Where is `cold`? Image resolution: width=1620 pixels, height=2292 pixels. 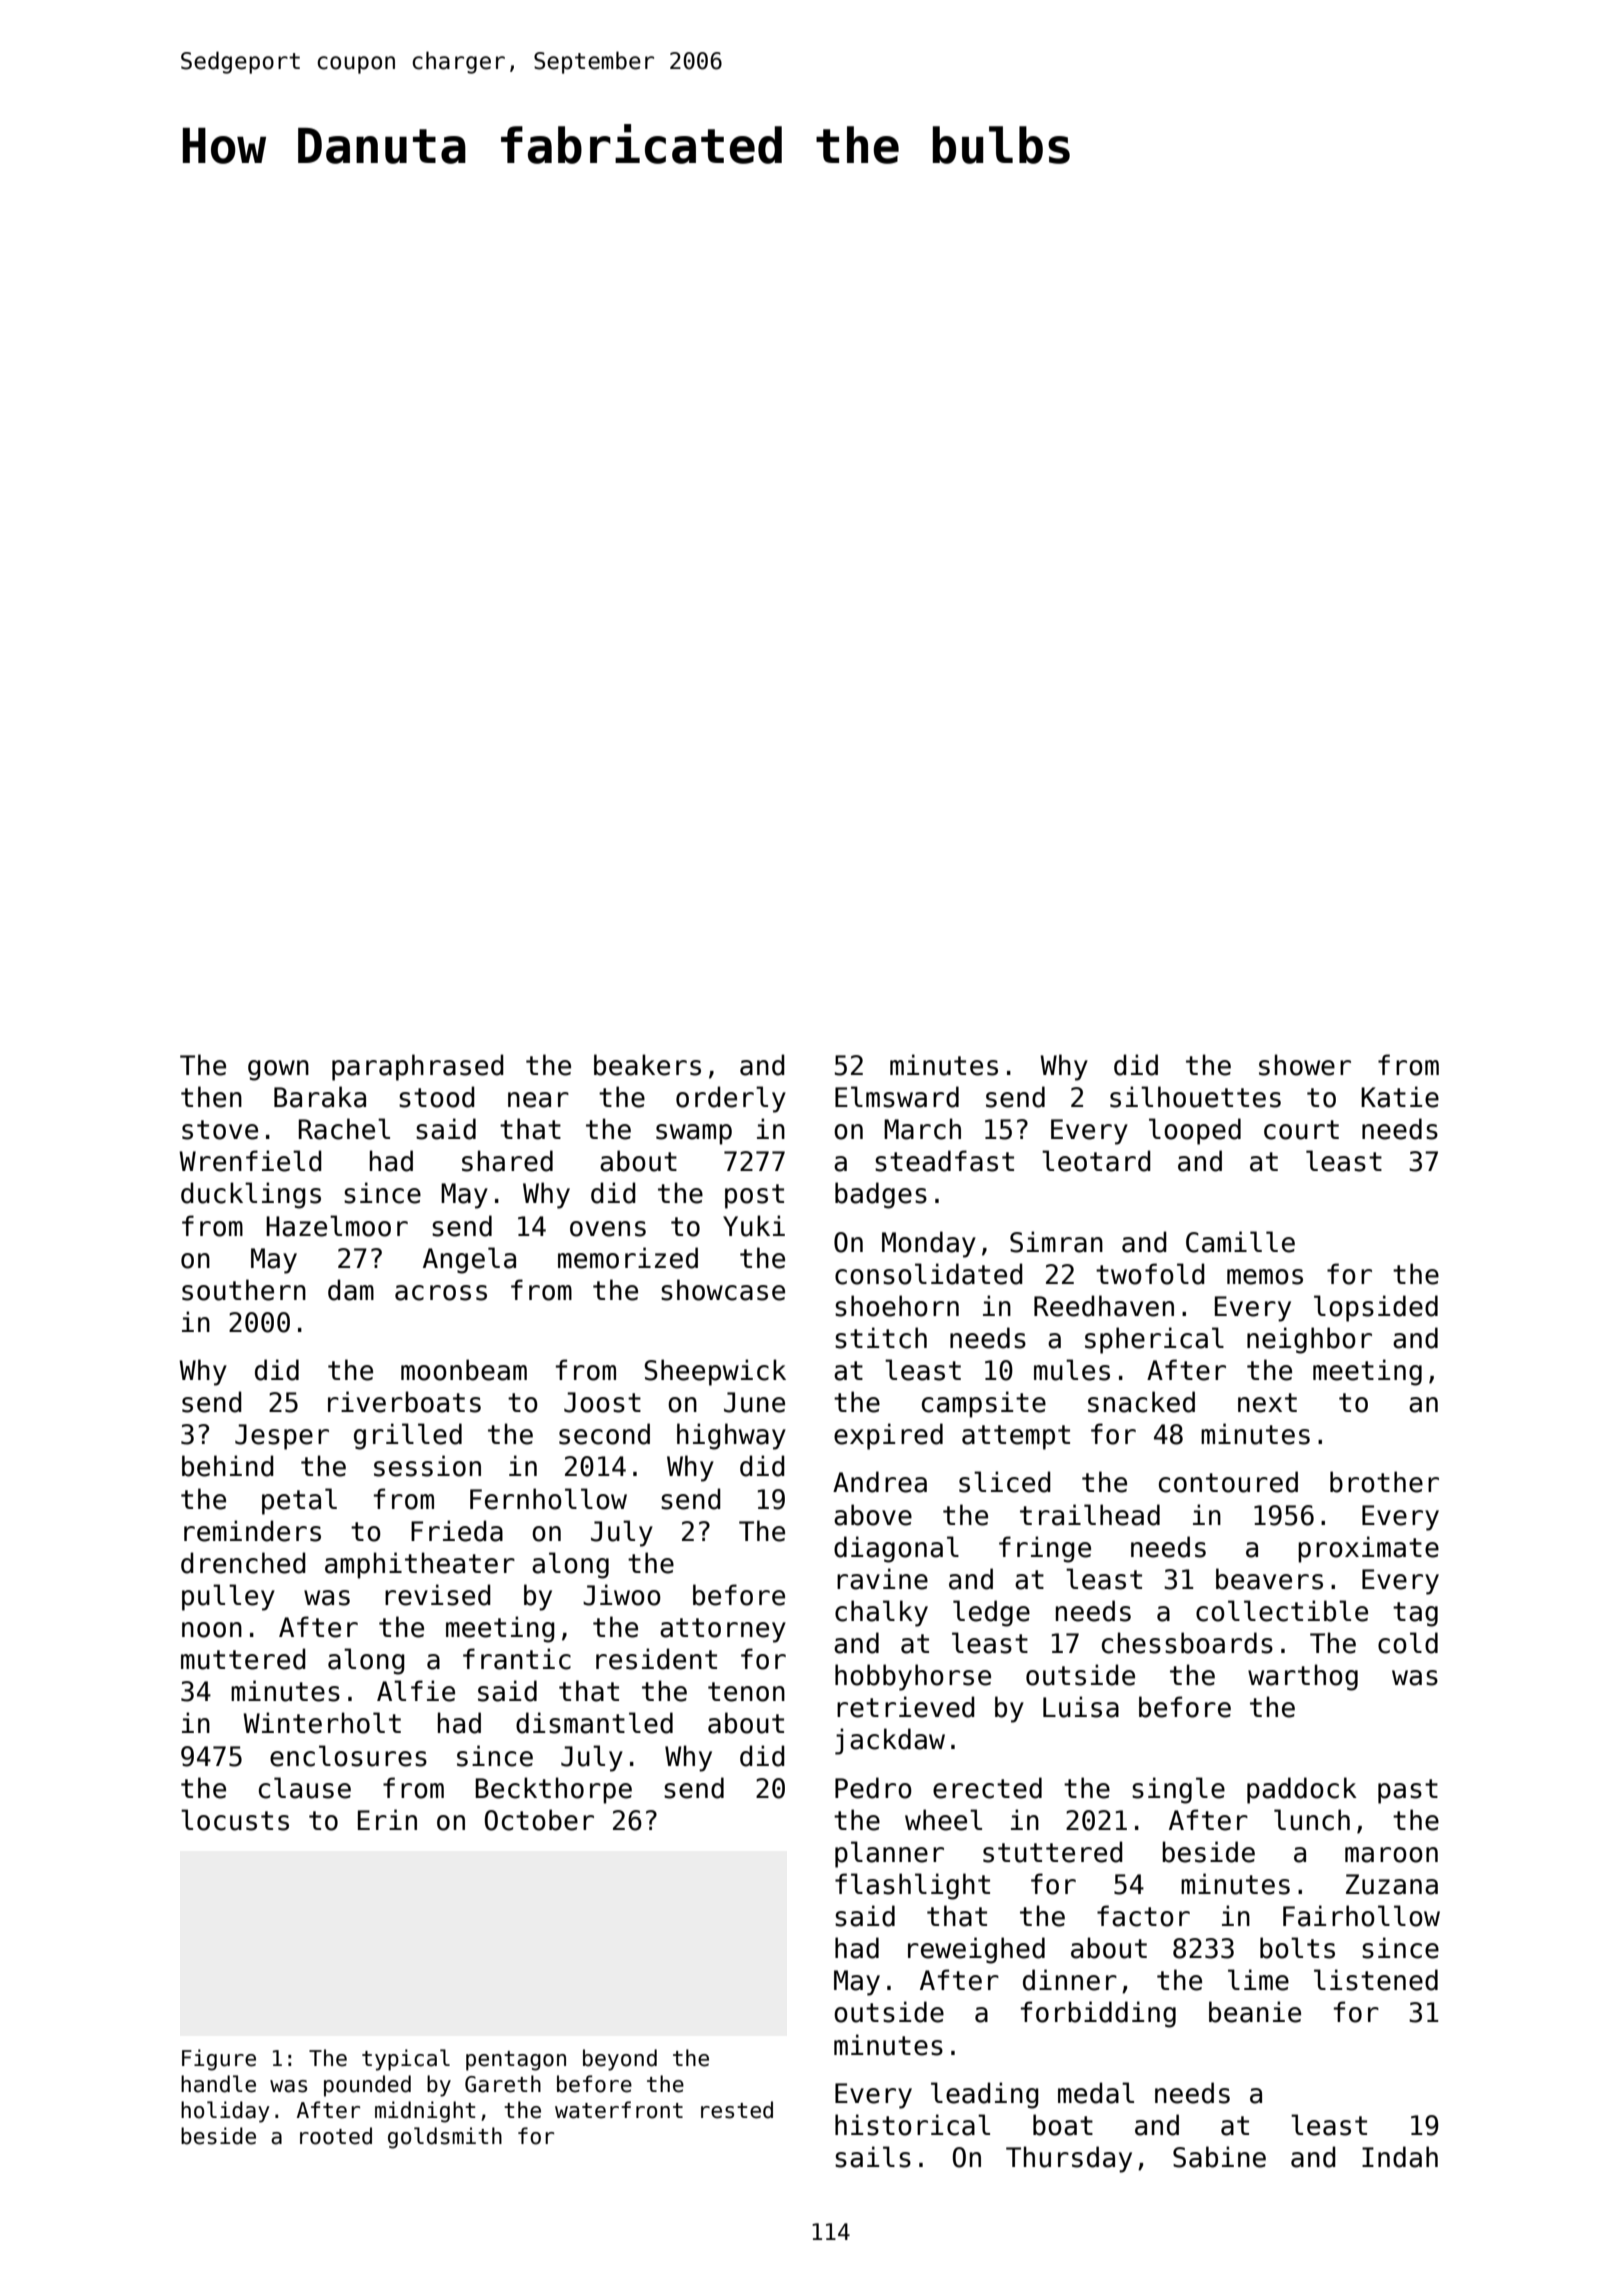
cold is located at coordinates (1408, 1643).
